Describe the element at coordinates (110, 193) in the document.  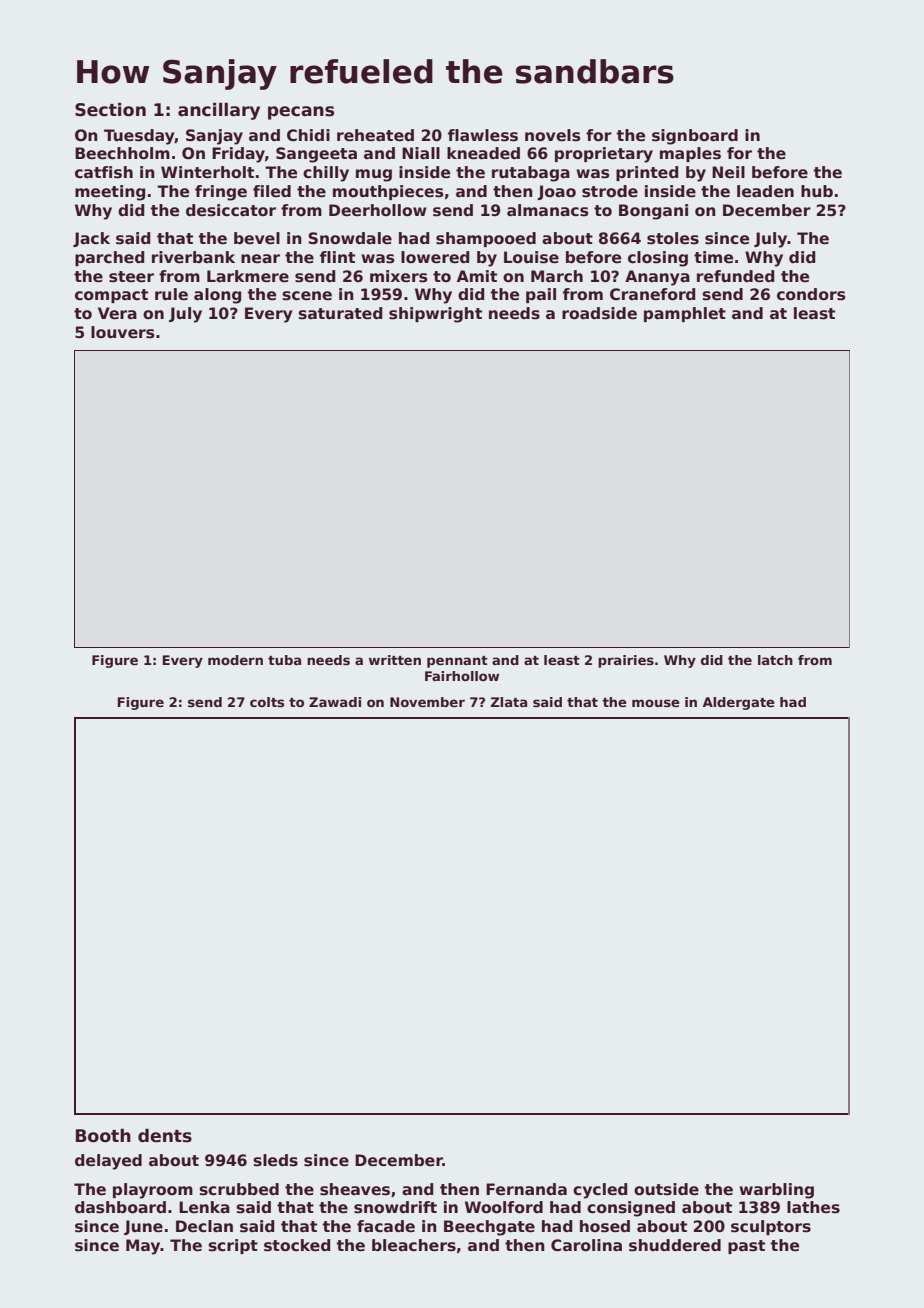
I see `meeting` at that location.
